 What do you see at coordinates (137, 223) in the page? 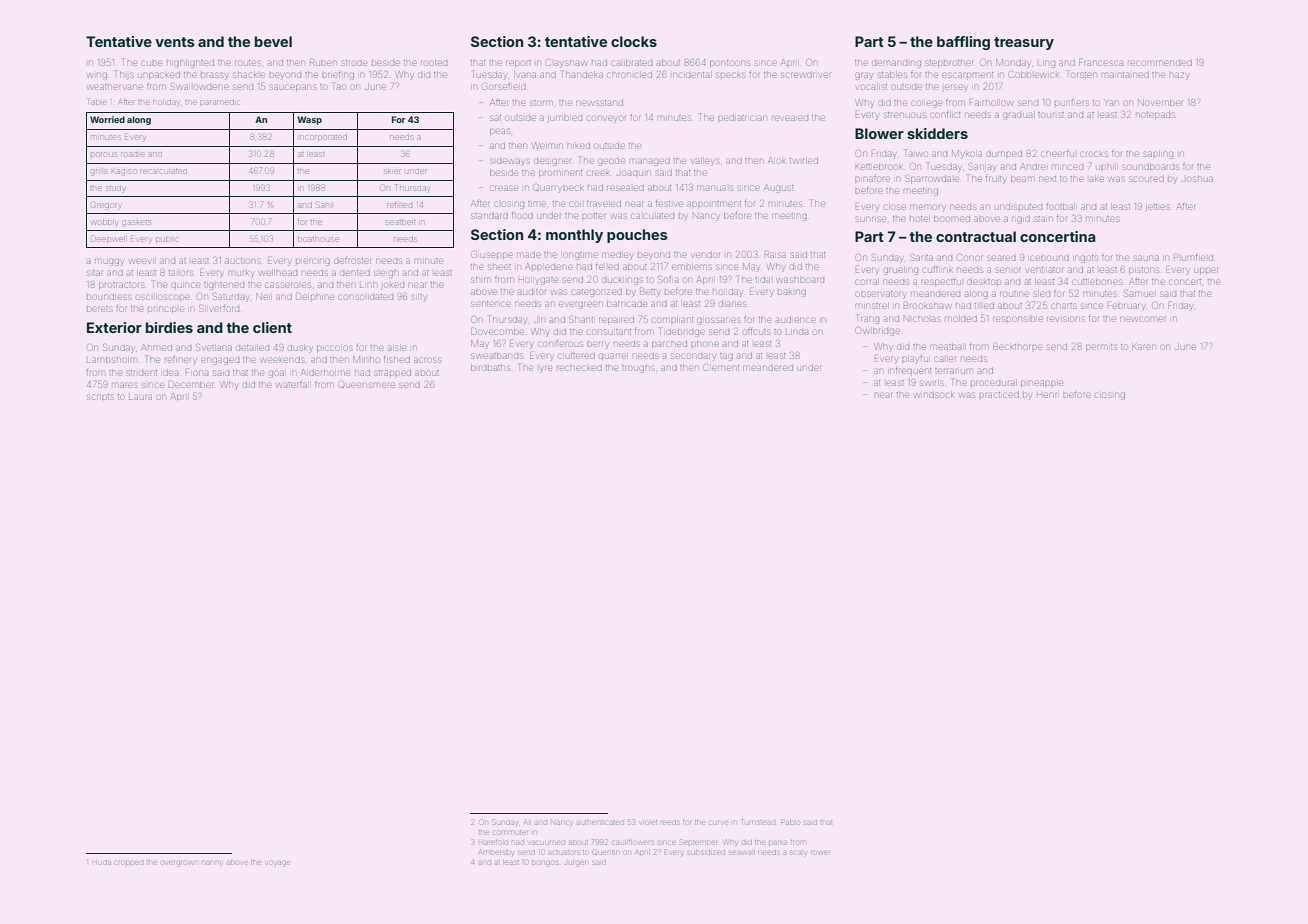
I see `gaskets` at bounding box center [137, 223].
